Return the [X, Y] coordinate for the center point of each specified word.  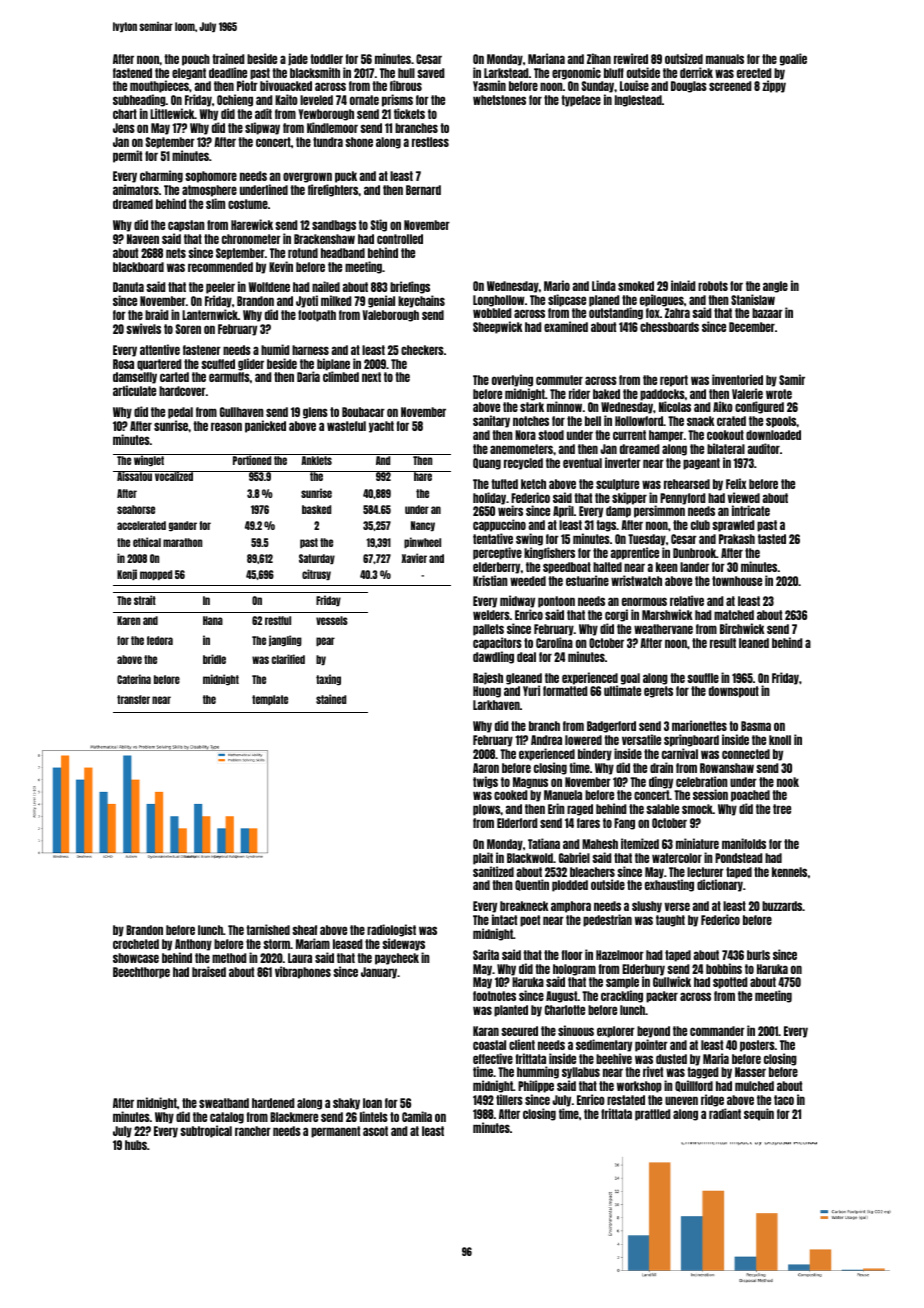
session [710, 794]
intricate [751, 510]
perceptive [497, 553]
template [270, 700]
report [674, 381]
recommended [220, 267]
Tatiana [544, 843]
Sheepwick [497, 327]
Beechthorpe [141, 973]
